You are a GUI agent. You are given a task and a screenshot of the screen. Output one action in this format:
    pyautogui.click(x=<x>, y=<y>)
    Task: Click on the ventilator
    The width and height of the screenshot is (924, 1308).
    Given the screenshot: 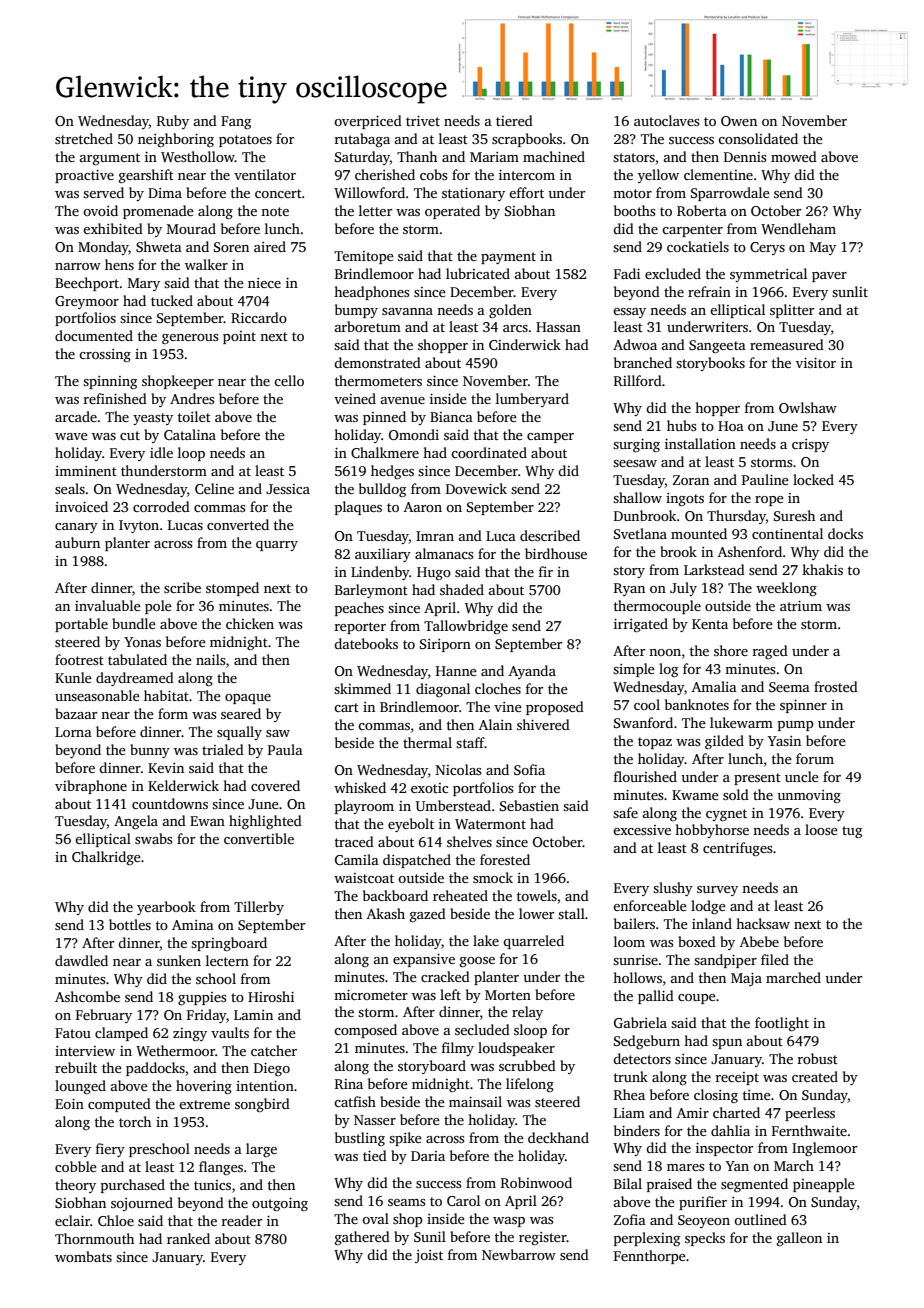 What is the action you would take?
    pyautogui.click(x=265, y=174)
